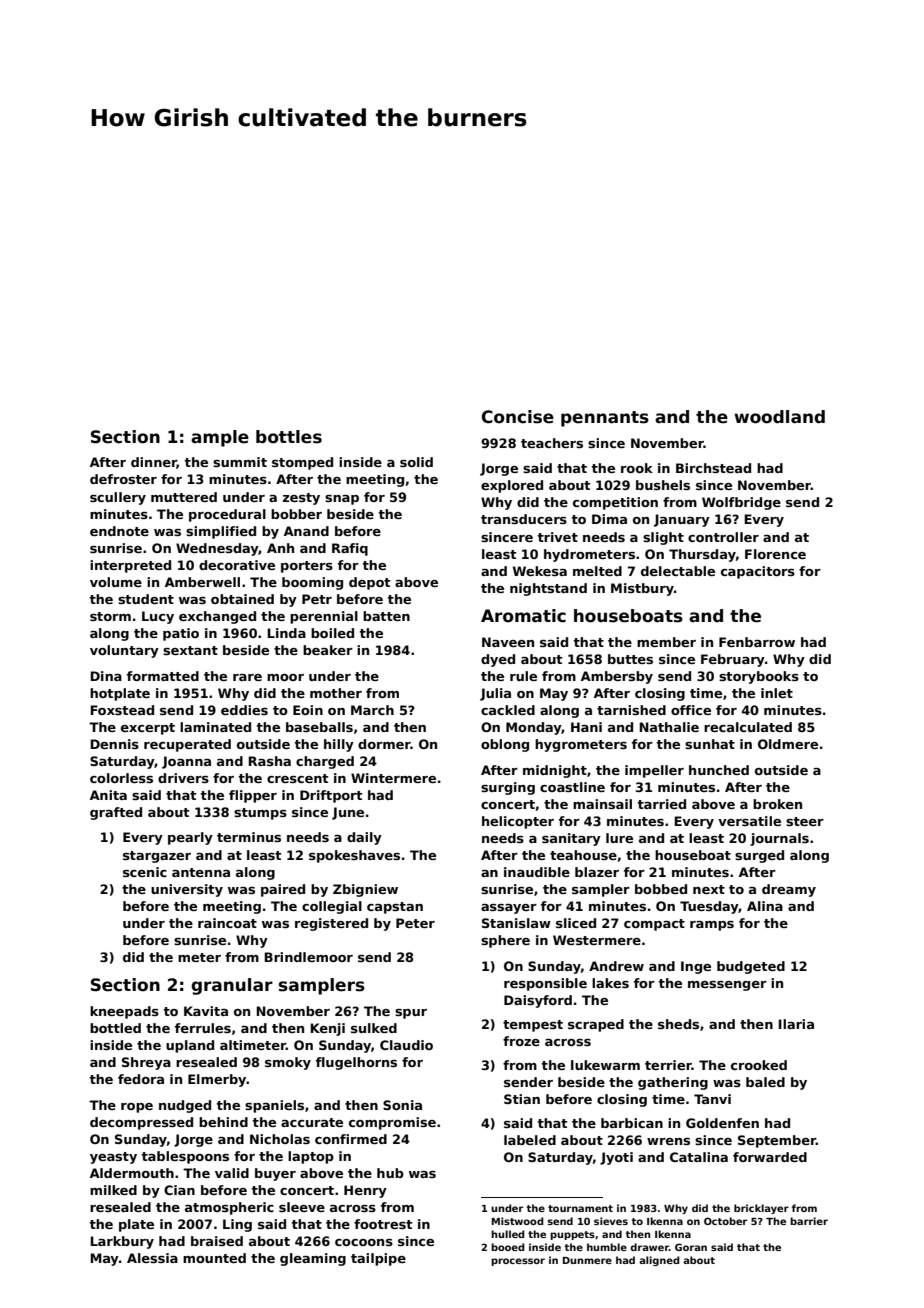 Image resolution: width=924 pixels, height=1308 pixels. Describe the element at coordinates (540, 571) in the screenshot. I see `Wekesa` at that location.
